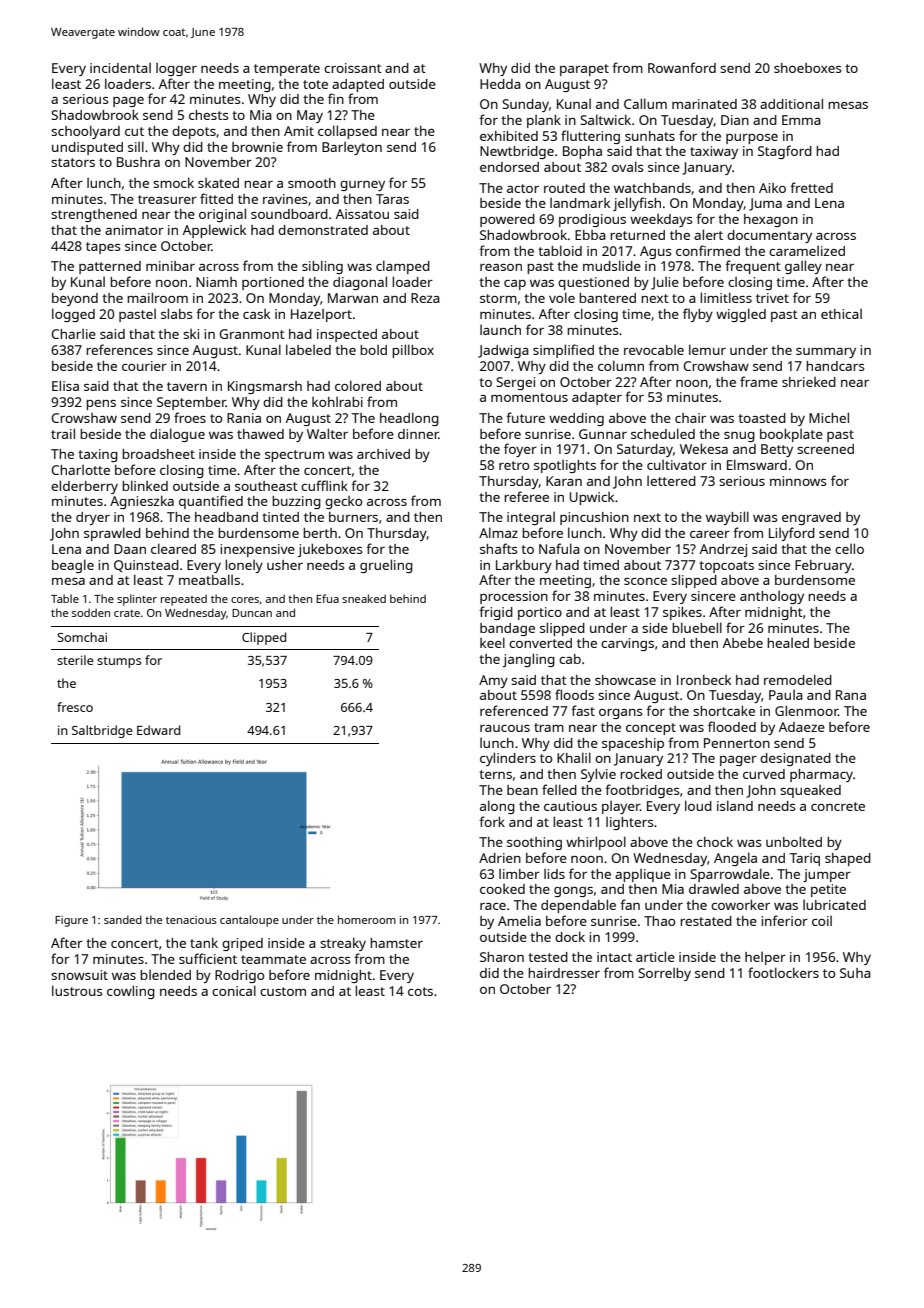  I want to click on conical, so click(234, 990).
